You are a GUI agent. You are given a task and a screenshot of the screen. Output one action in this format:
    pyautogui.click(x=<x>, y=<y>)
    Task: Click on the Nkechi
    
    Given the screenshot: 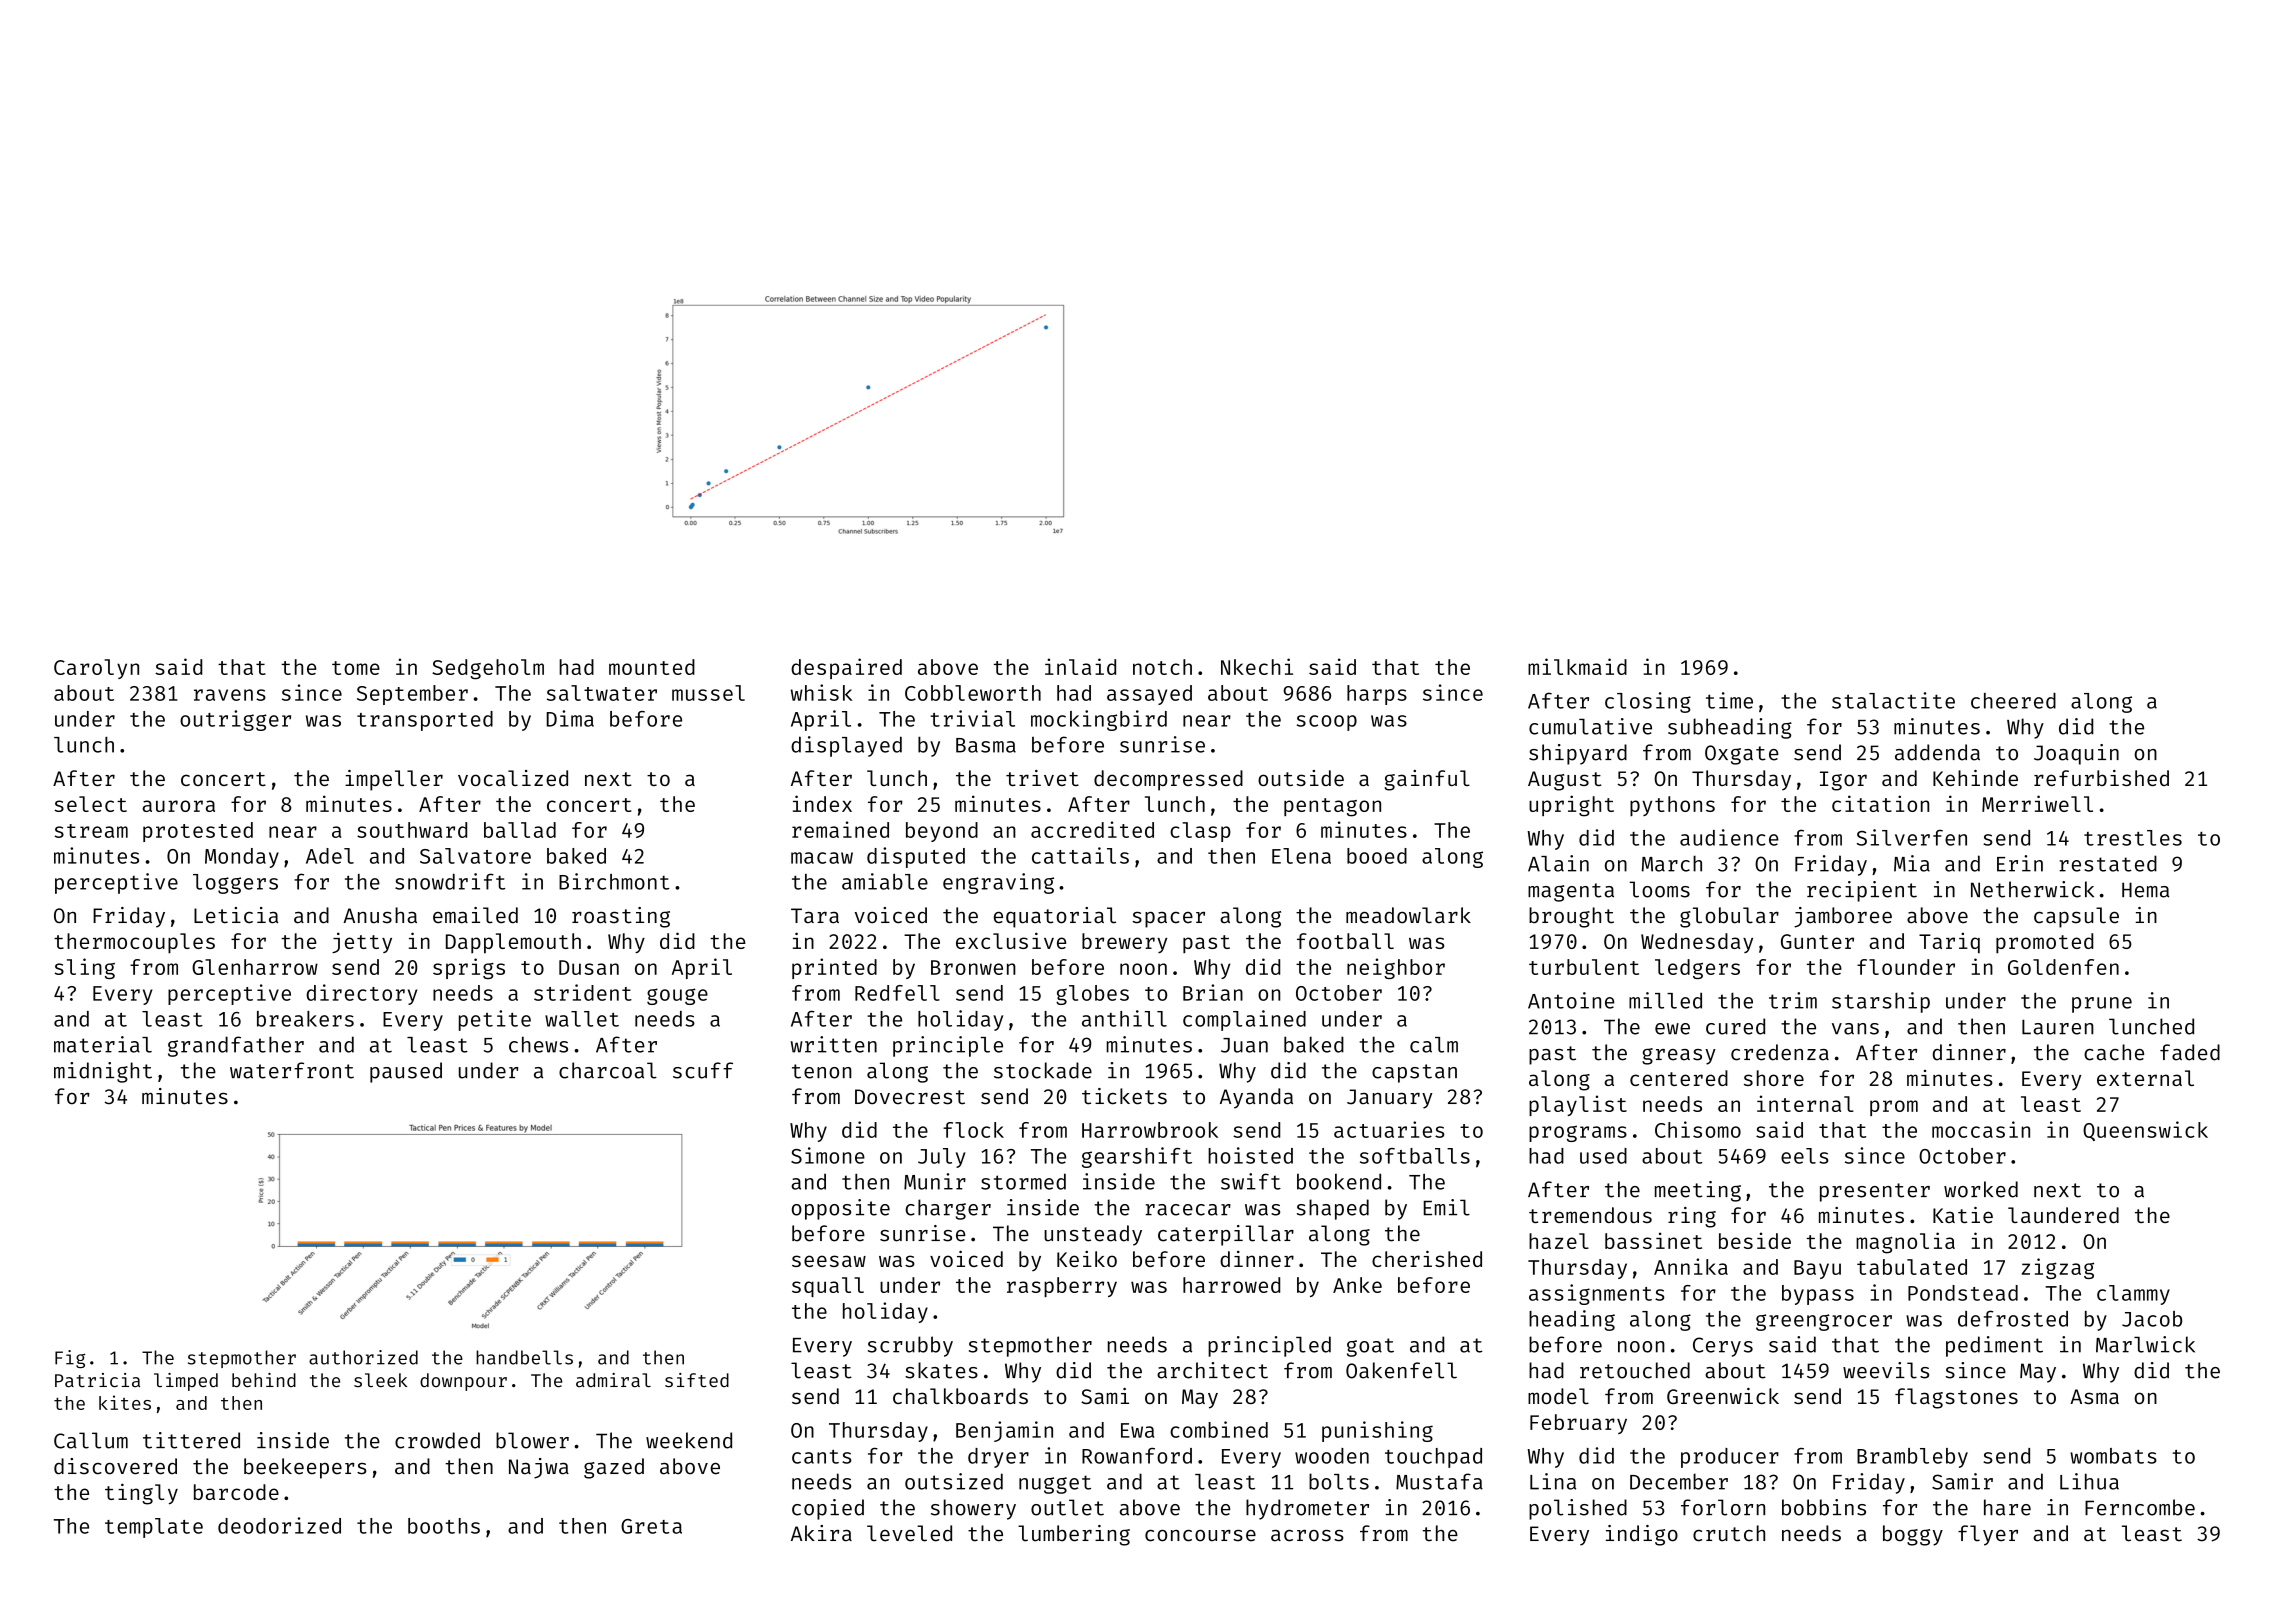 What is the action you would take?
    pyautogui.click(x=1257, y=666)
